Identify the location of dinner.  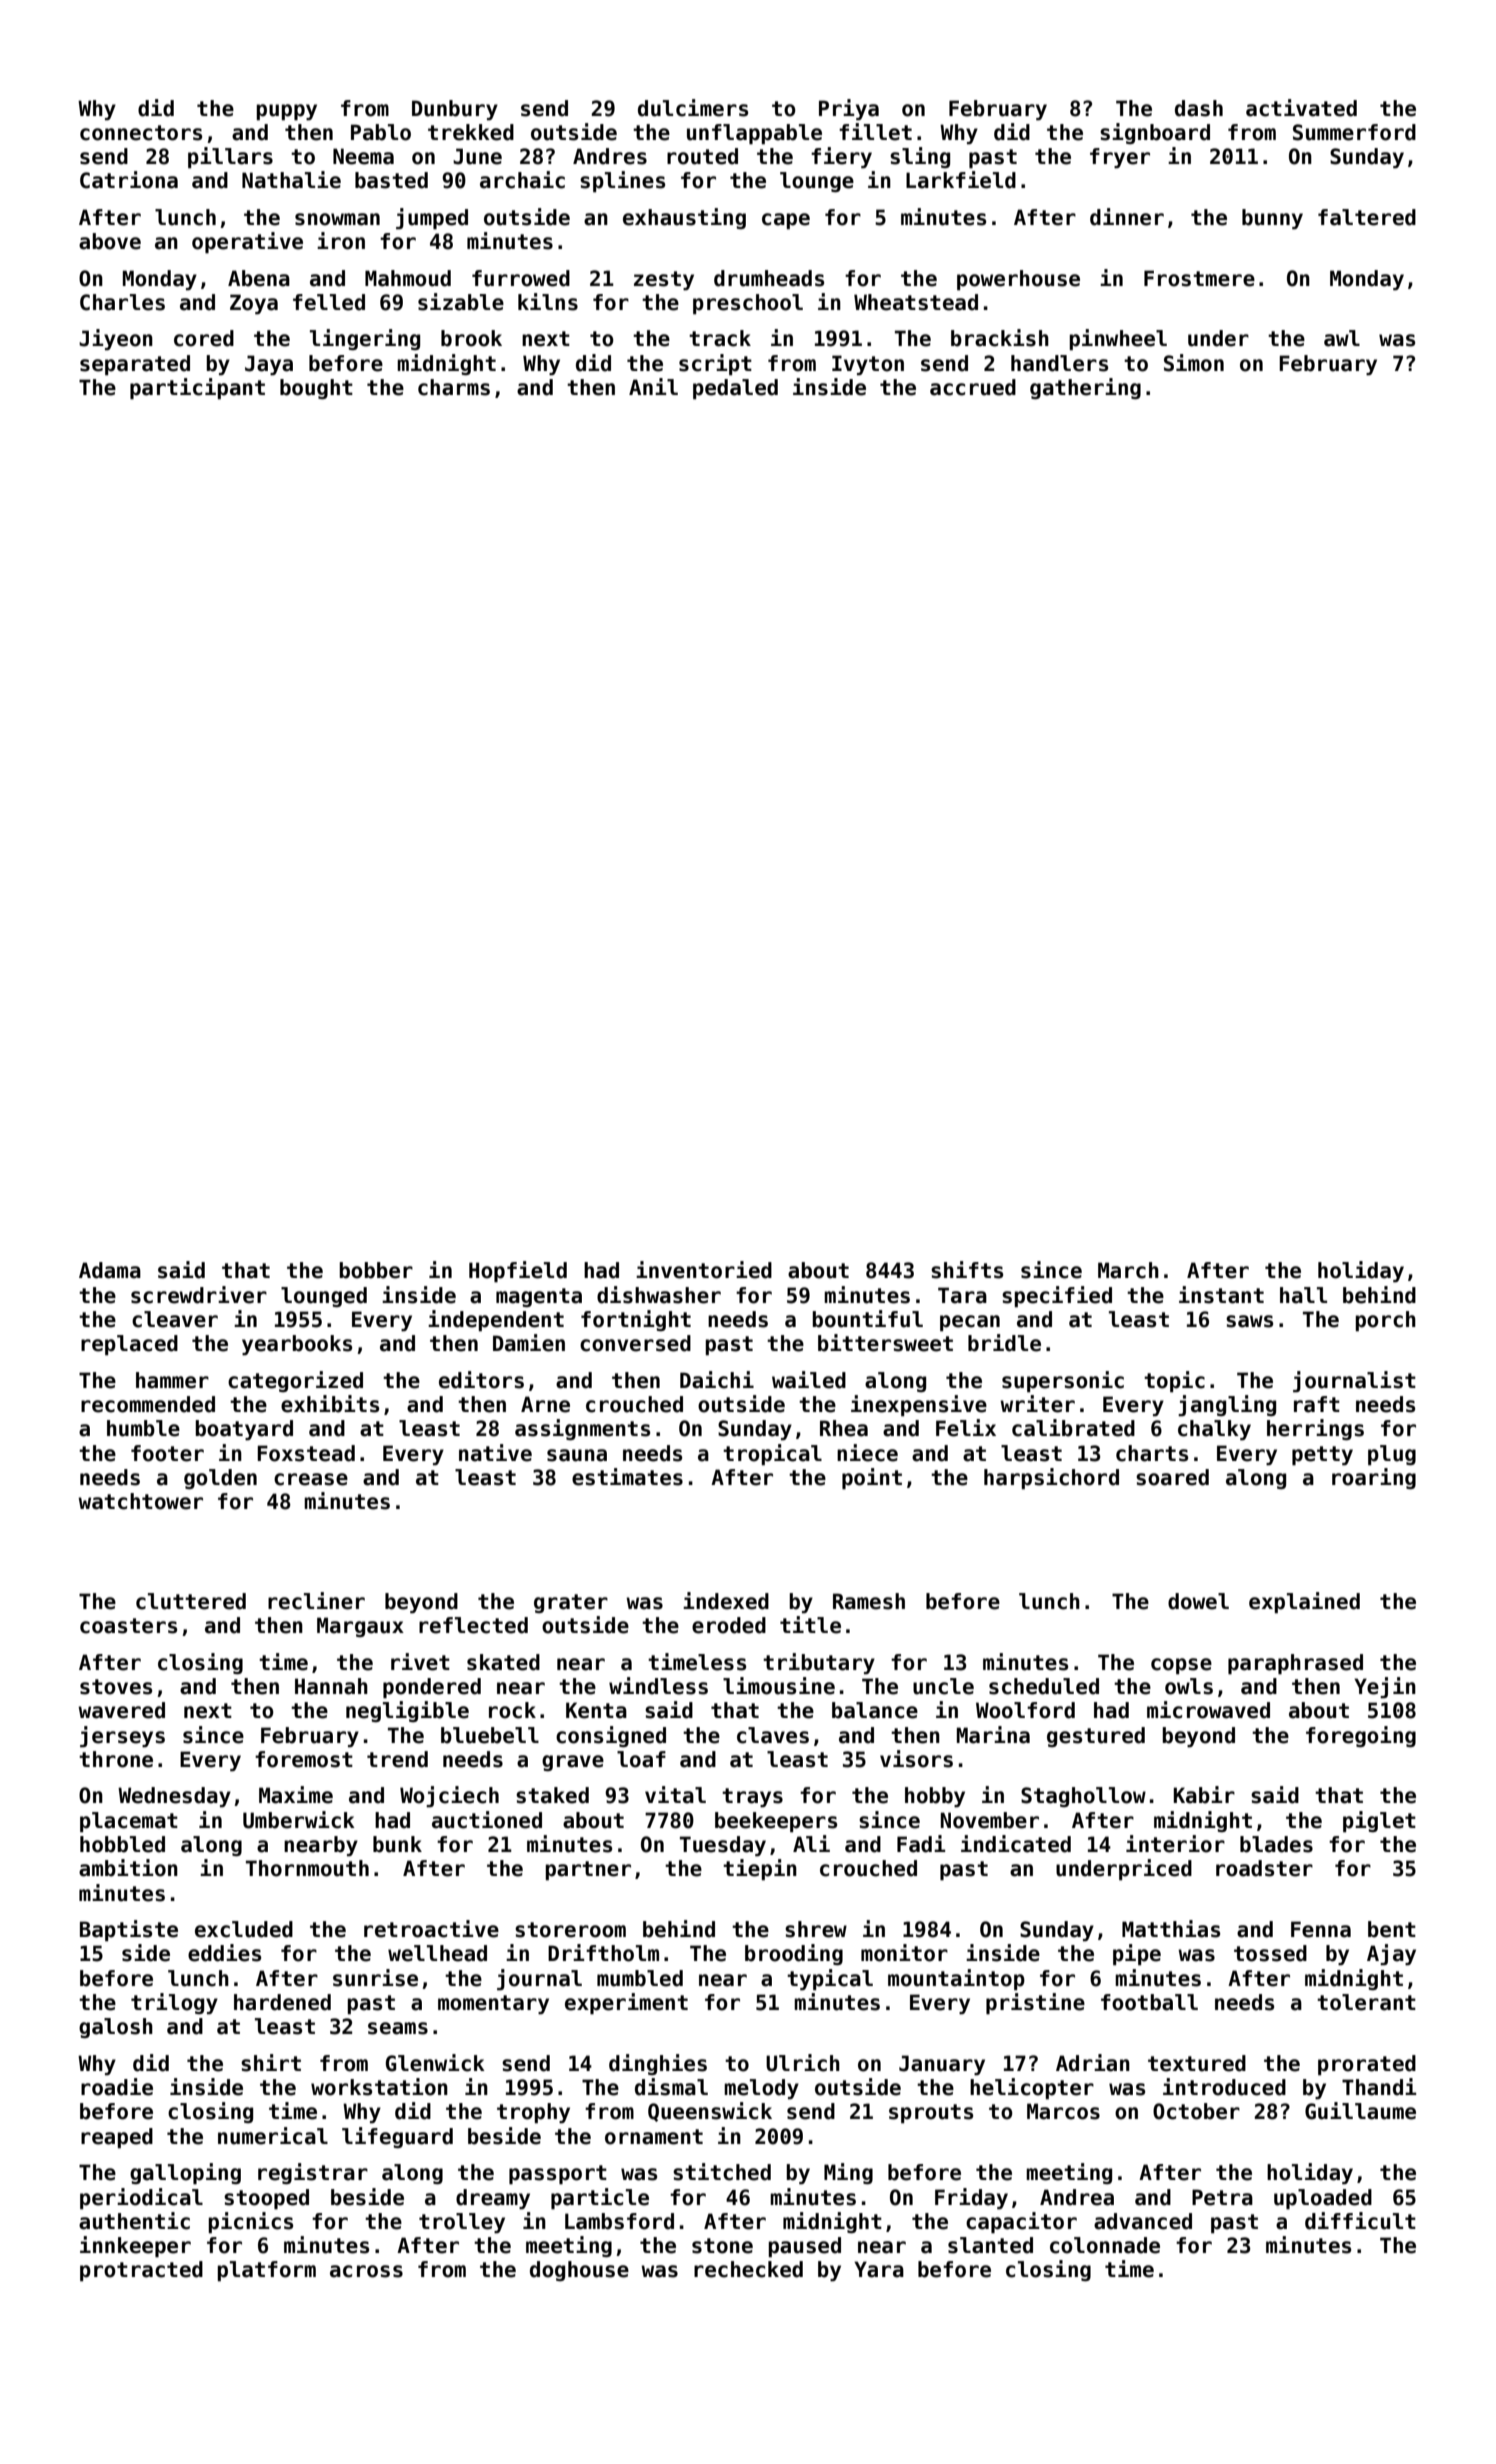
(1127, 217).
